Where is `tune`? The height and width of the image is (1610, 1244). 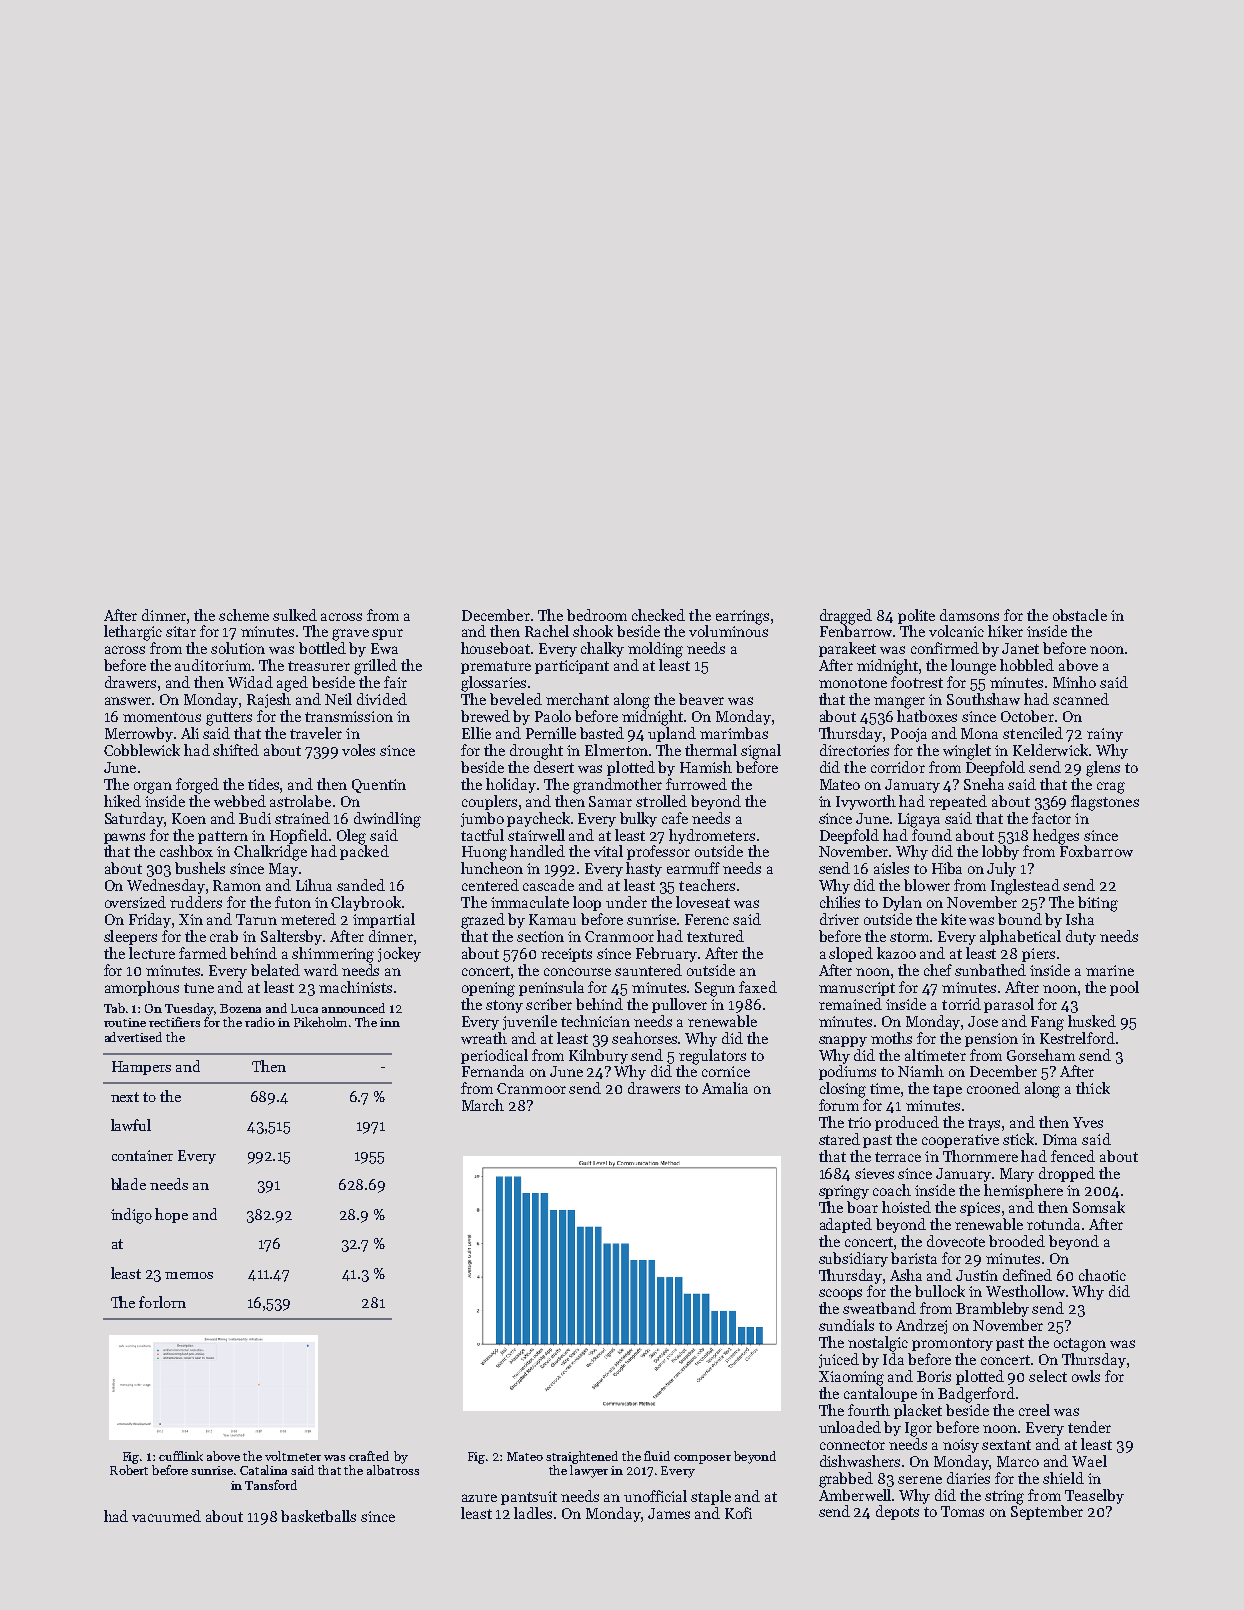 tune is located at coordinates (199, 988).
